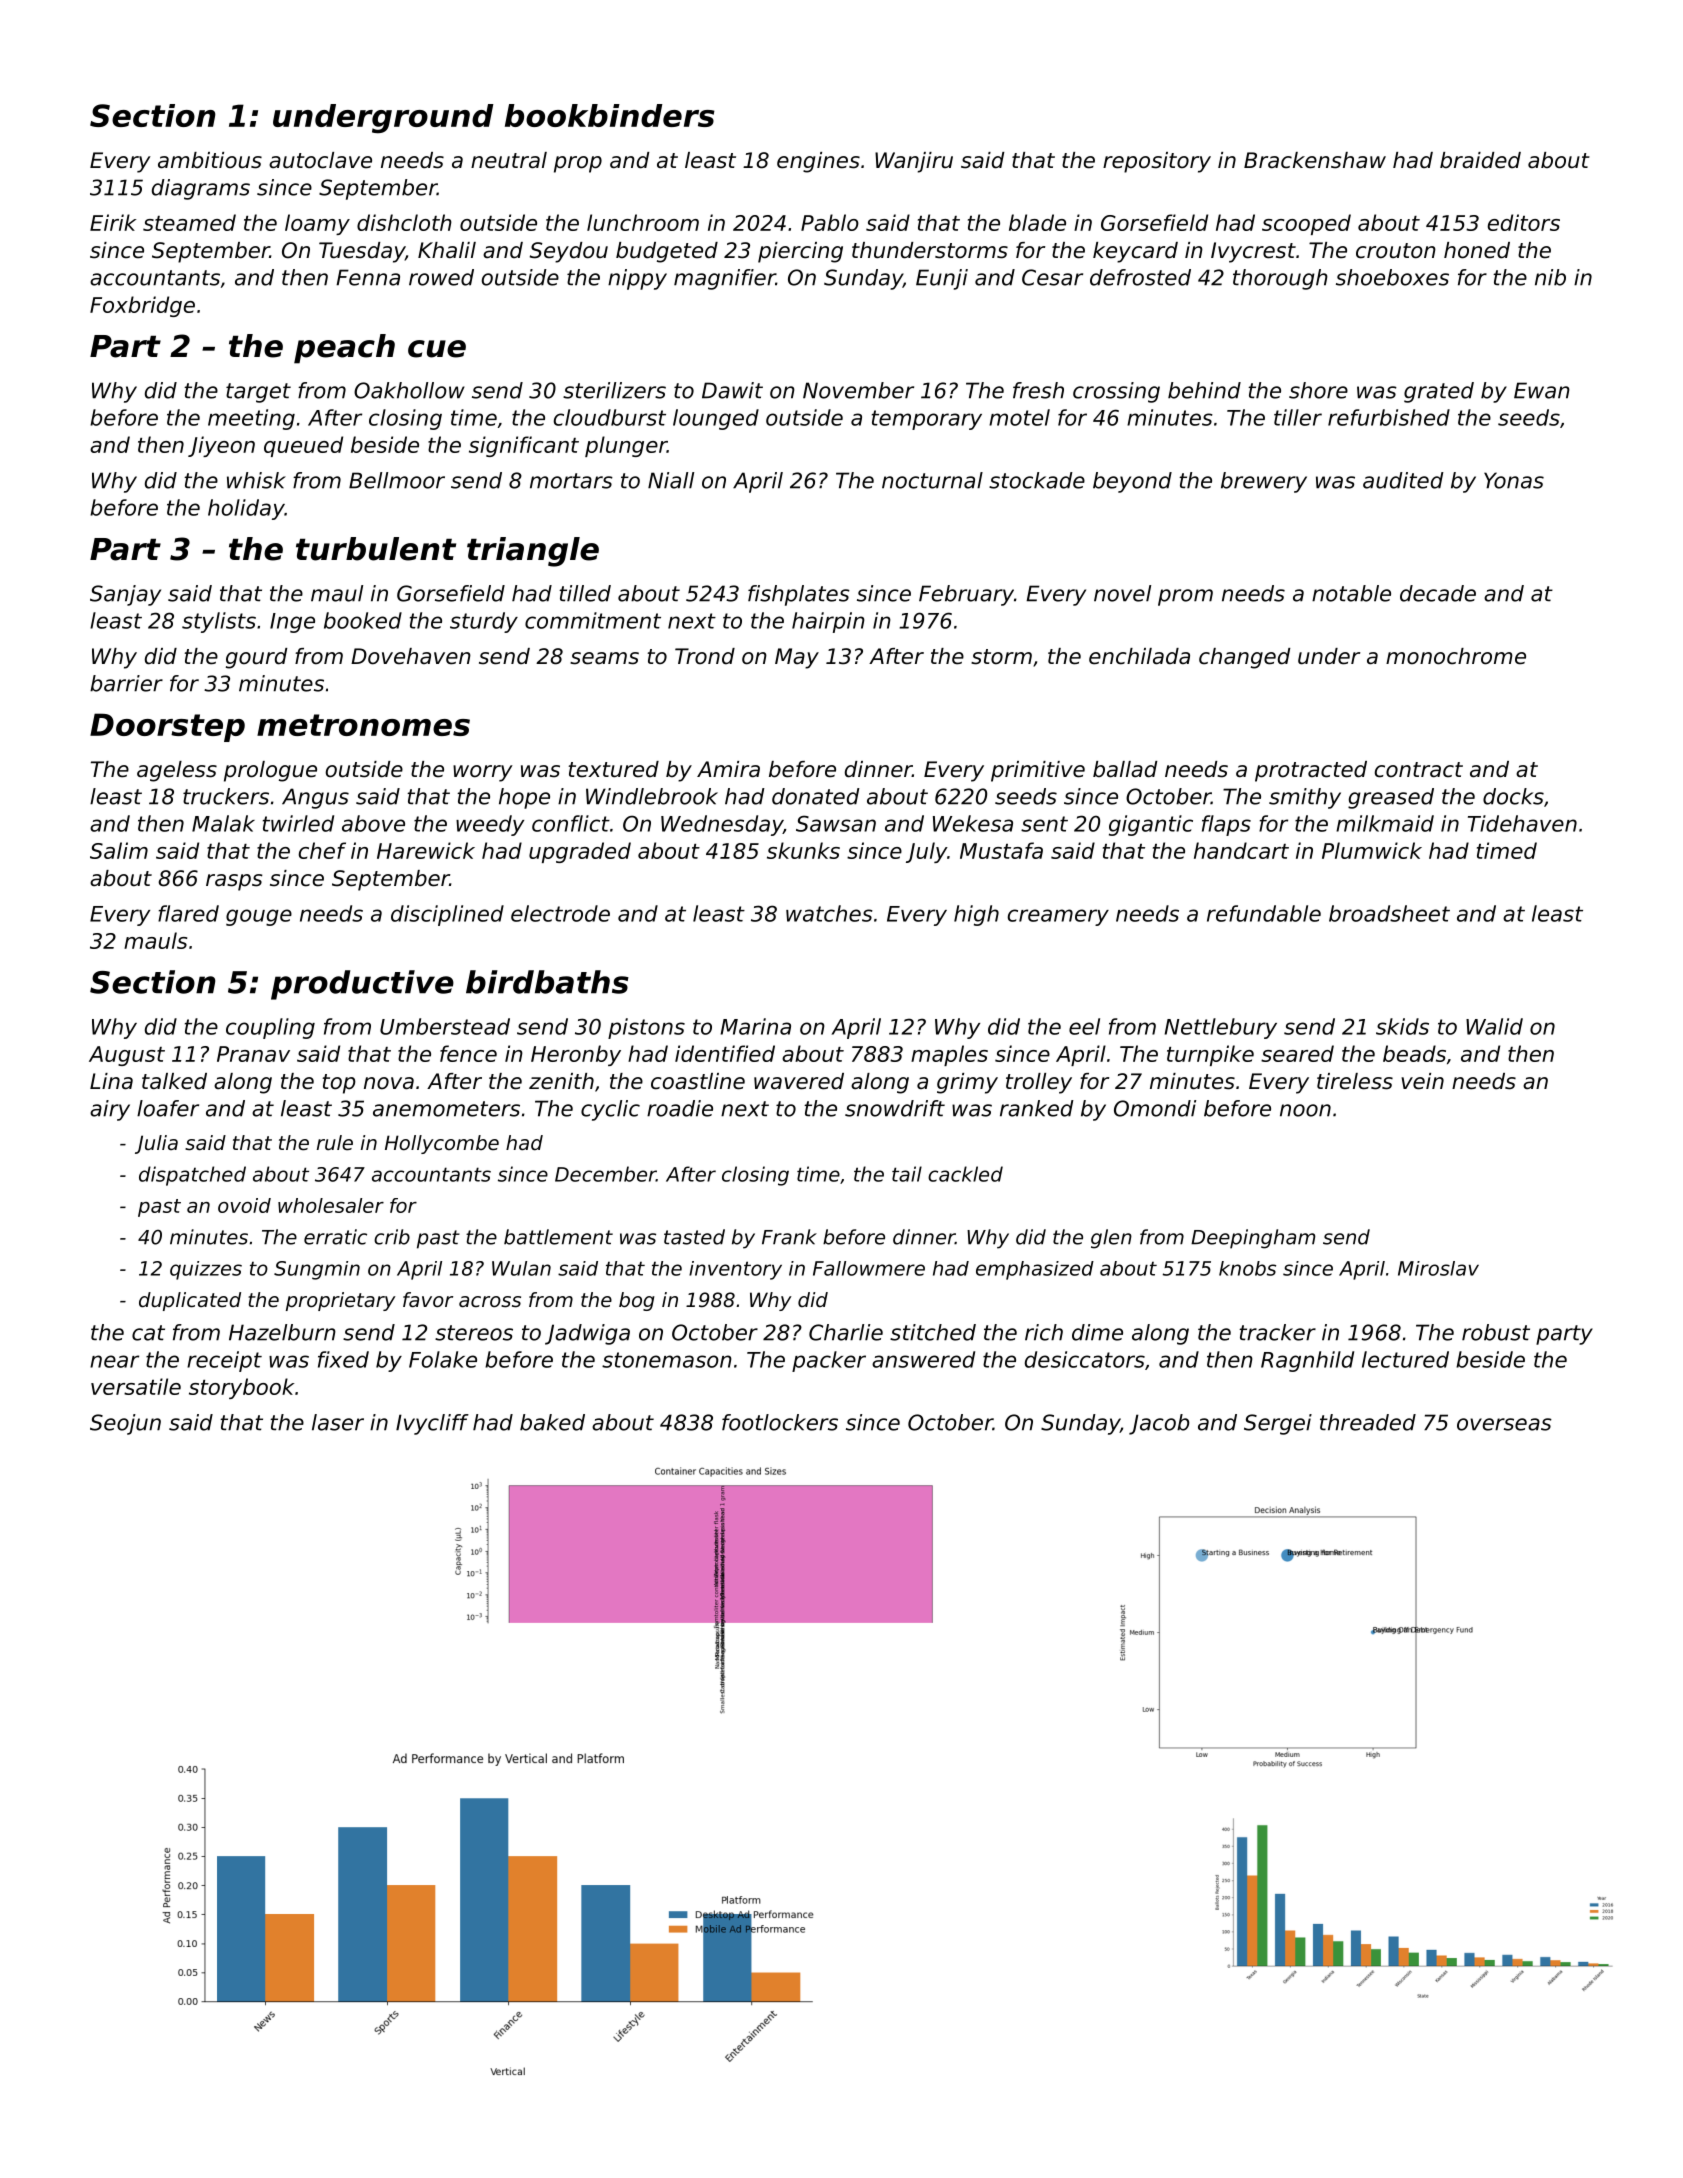 This page has height=2178, width=1683. I want to click on thorough, so click(1280, 279).
